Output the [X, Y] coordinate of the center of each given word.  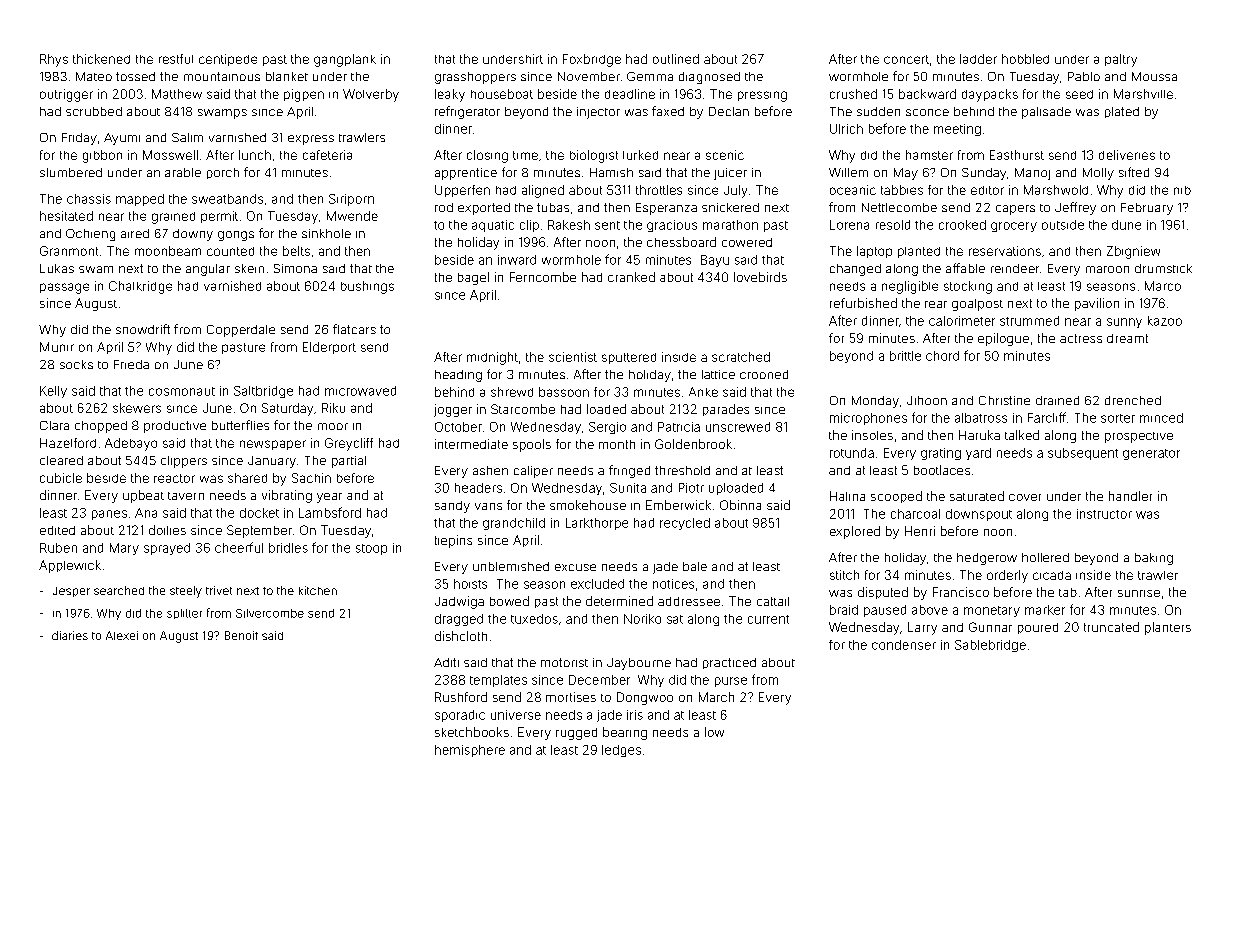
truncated [1111, 627]
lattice [718, 374]
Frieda [131, 364]
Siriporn [351, 200]
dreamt [1127, 338]
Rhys [54, 60]
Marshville [1143, 94]
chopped [101, 427]
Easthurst [1017, 155]
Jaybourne [639, 664]
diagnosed [709, 78]
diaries [70, 635]
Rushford [461, 697]
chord [942, 356]
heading [458, 376]
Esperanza [666, 209]
